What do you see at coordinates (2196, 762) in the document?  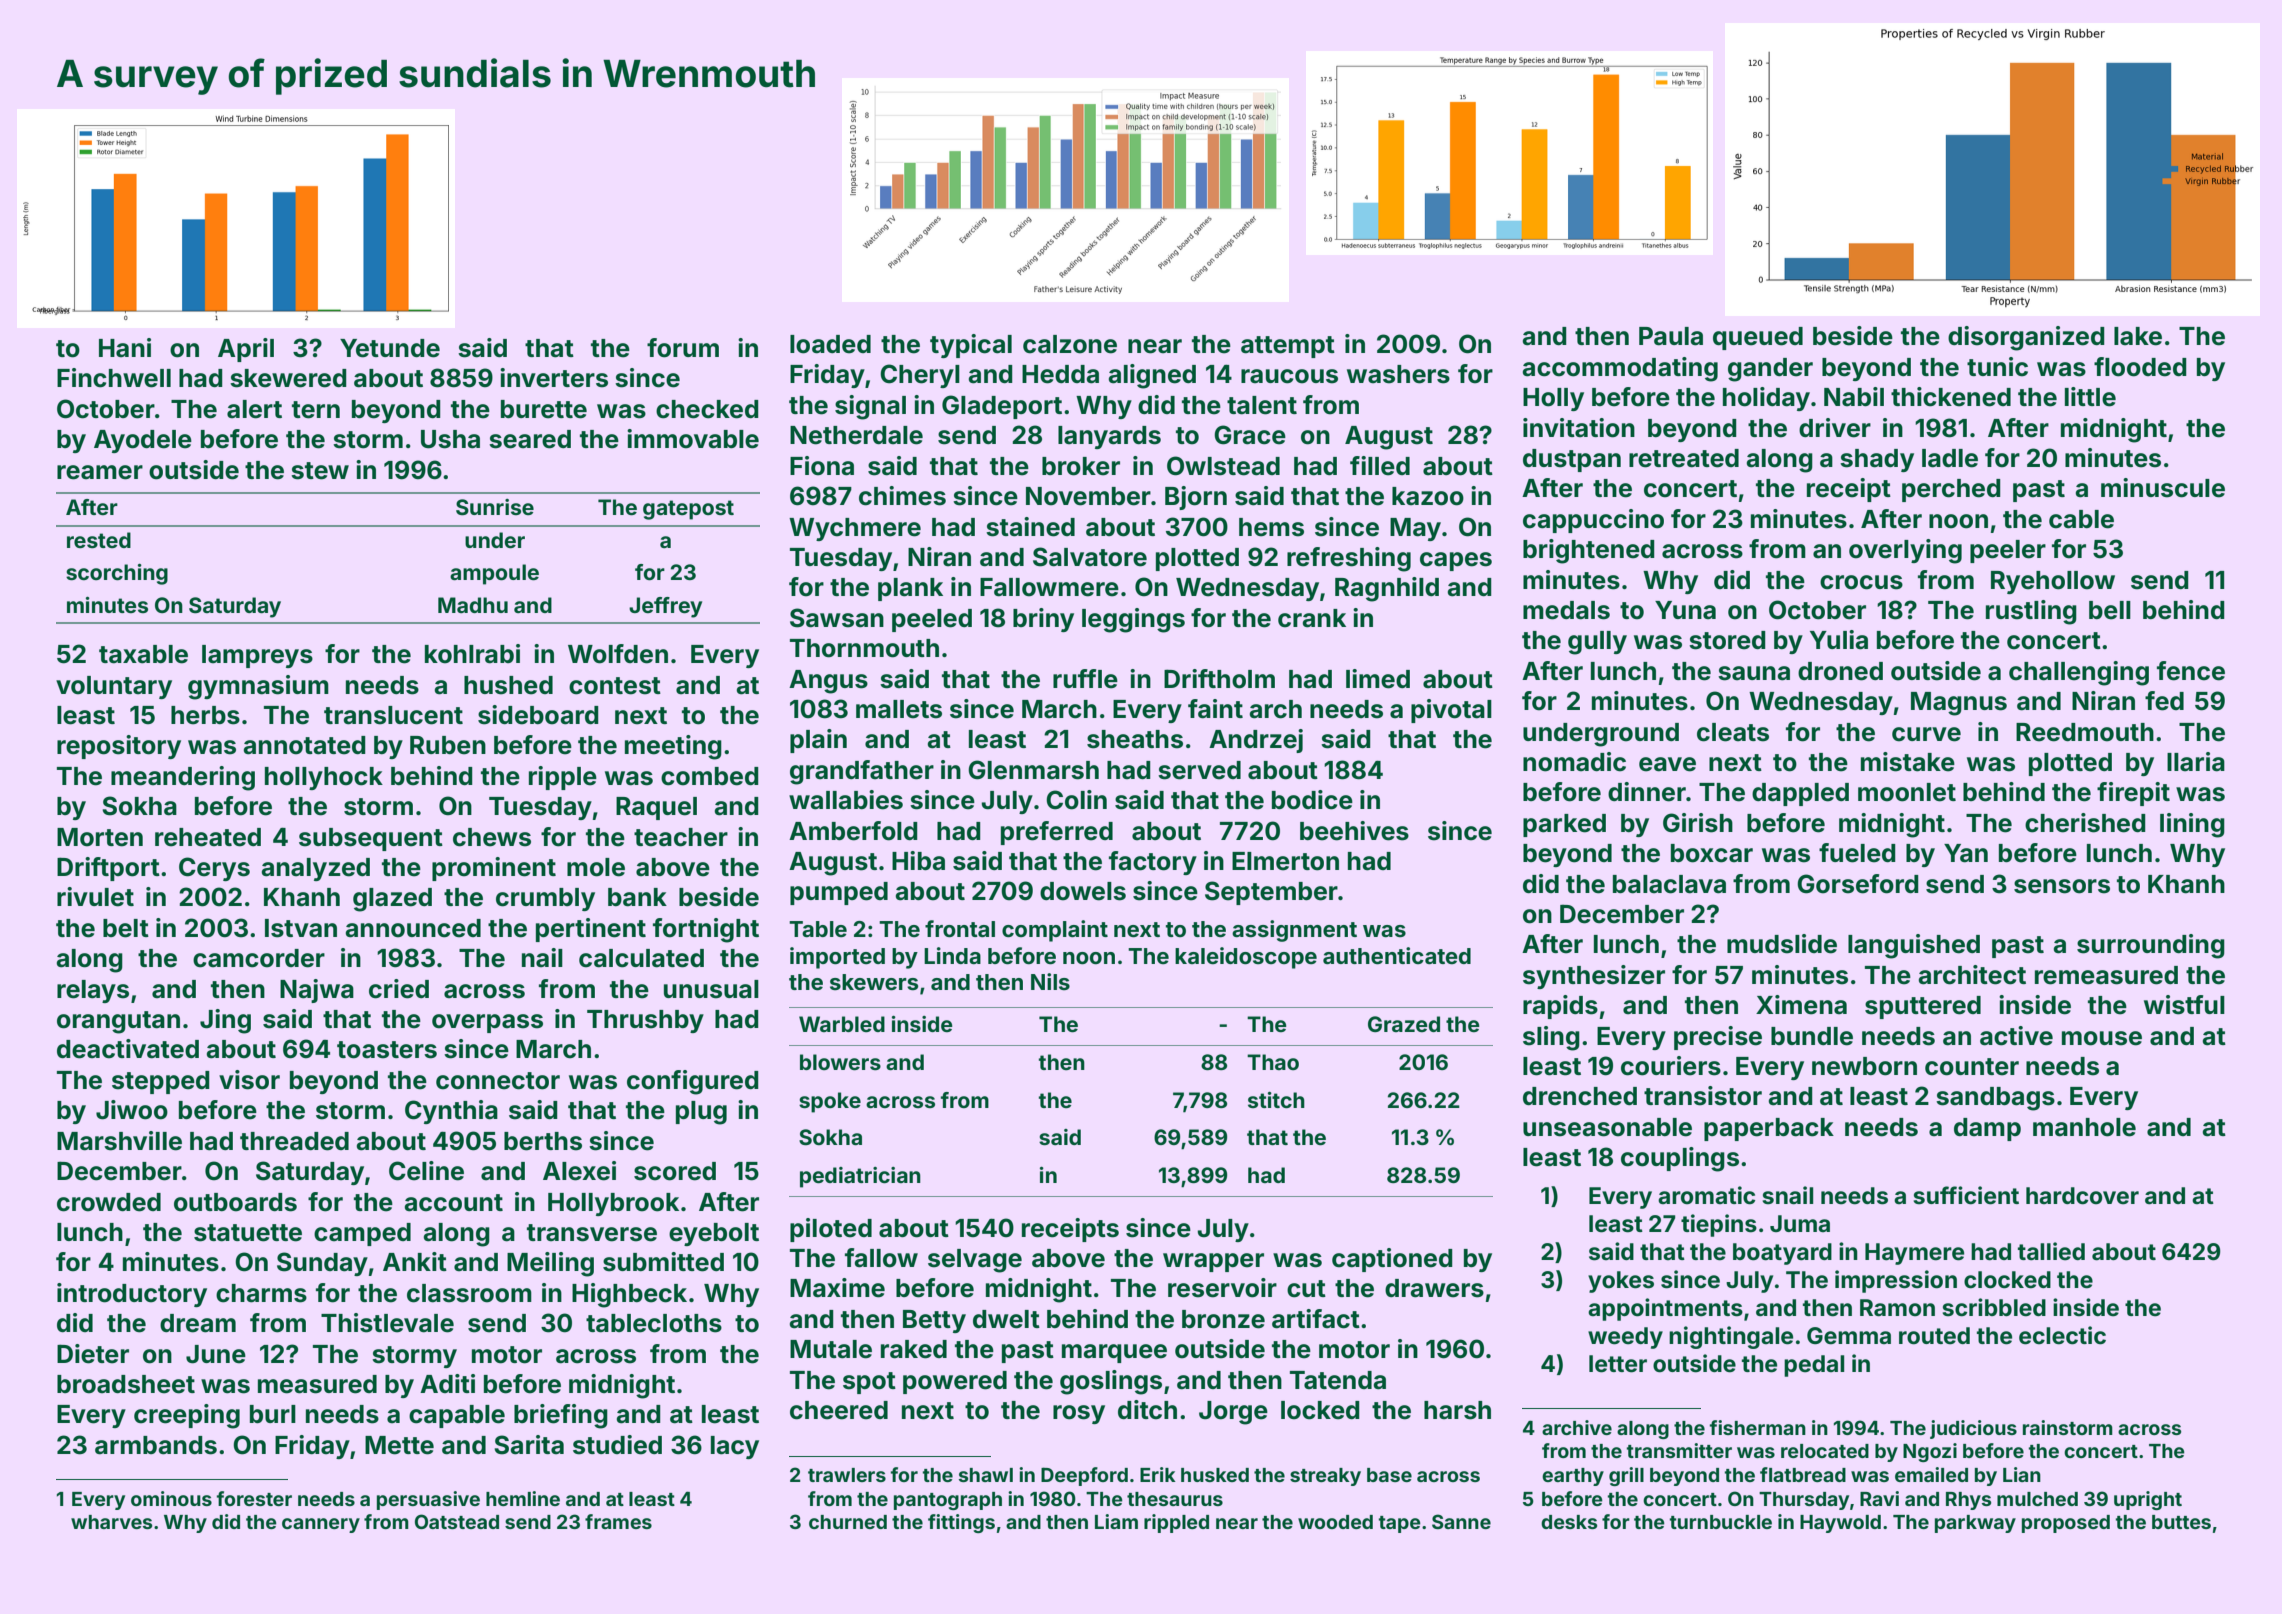 I see `Ilaria` at bounding box center [2196, 762].
